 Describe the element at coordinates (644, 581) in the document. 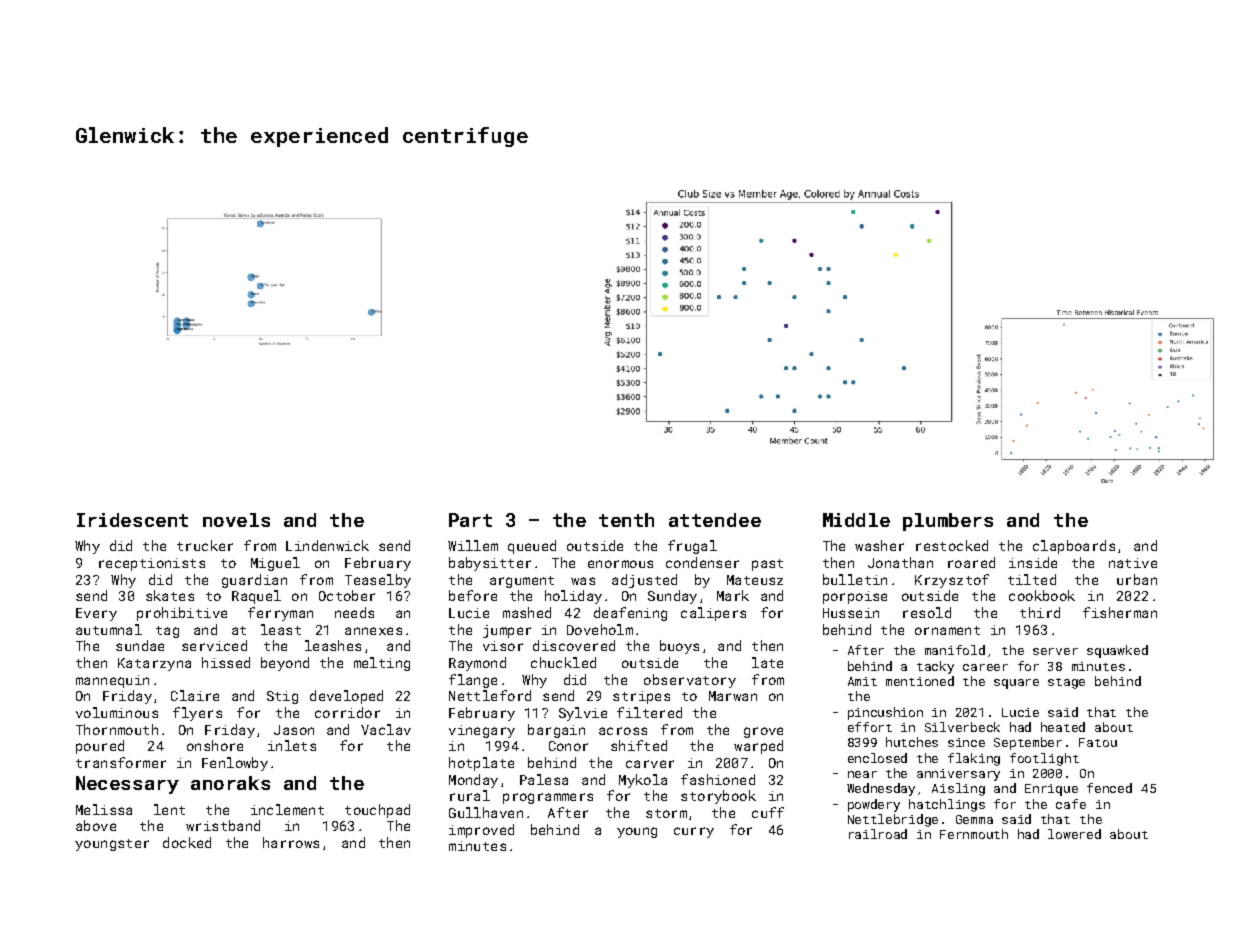

I see `adjusted` at that location.
